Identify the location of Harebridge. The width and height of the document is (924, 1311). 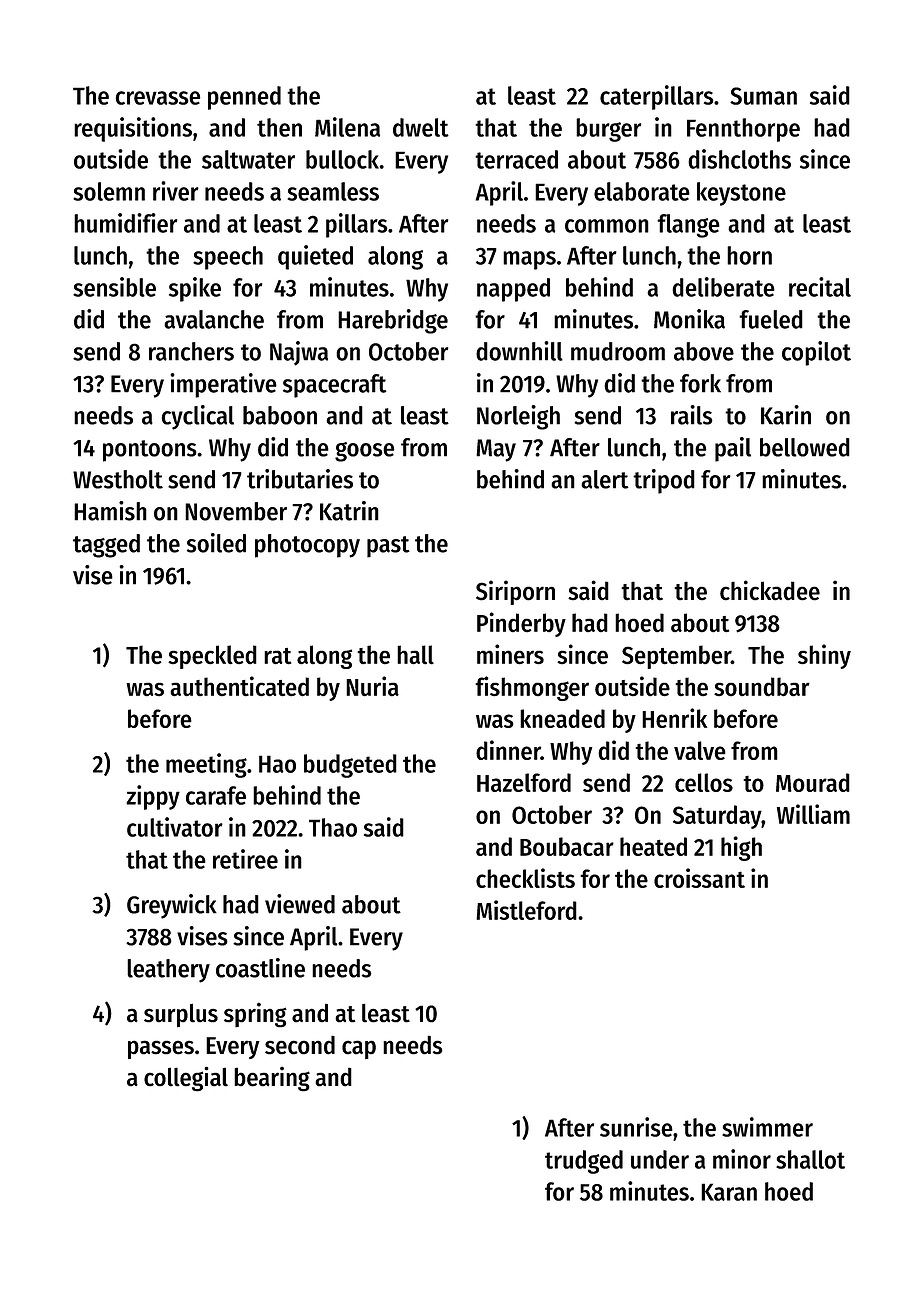
(393, 321).
